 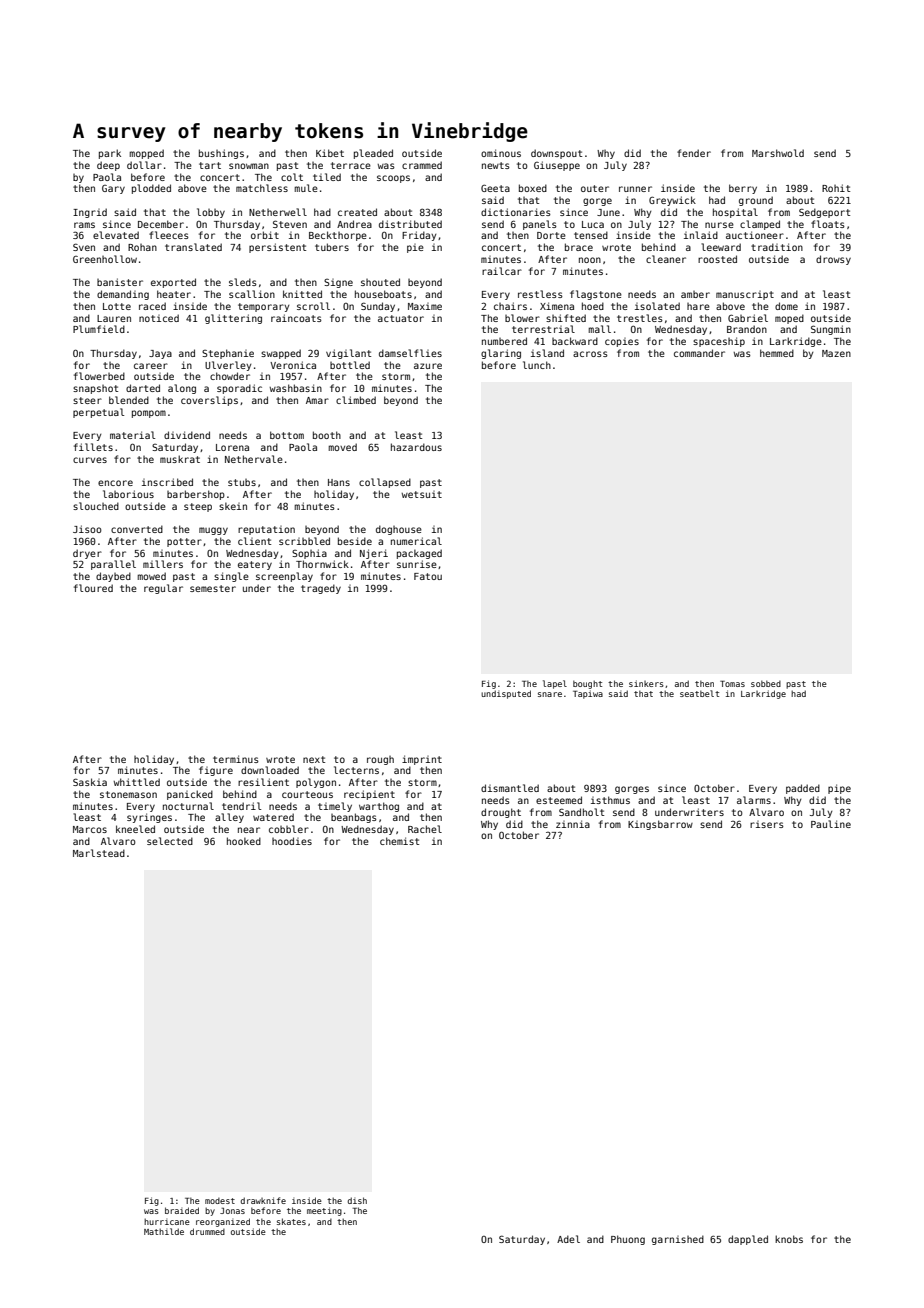 What do you see at coordinates (410, 224) in the screenshot?
I see `distributed` at bounding box center [410, 224].
